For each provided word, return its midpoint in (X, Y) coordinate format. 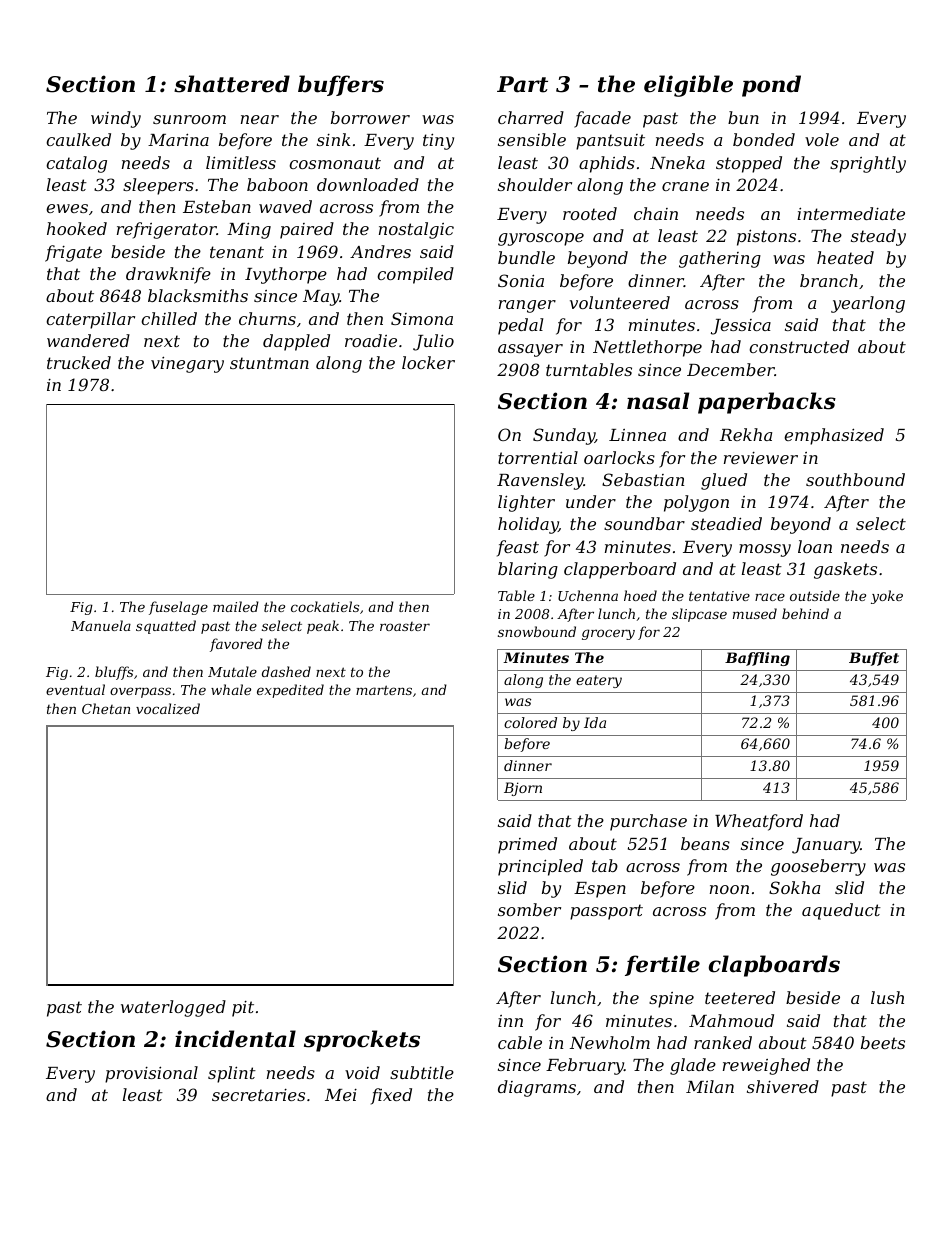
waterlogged (173, 1008)
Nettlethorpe (647, 348)
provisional (151, 1074)
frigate (73, 253)
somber (529, 909)
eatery (599, 681)
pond (771, 86)
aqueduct (841, 911)
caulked (78, 139)
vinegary (187, 364)
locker (428, 362)
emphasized (834, 436)
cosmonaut (335, 163)
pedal (520, 326)
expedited (290, 691)
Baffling (757, 659)
